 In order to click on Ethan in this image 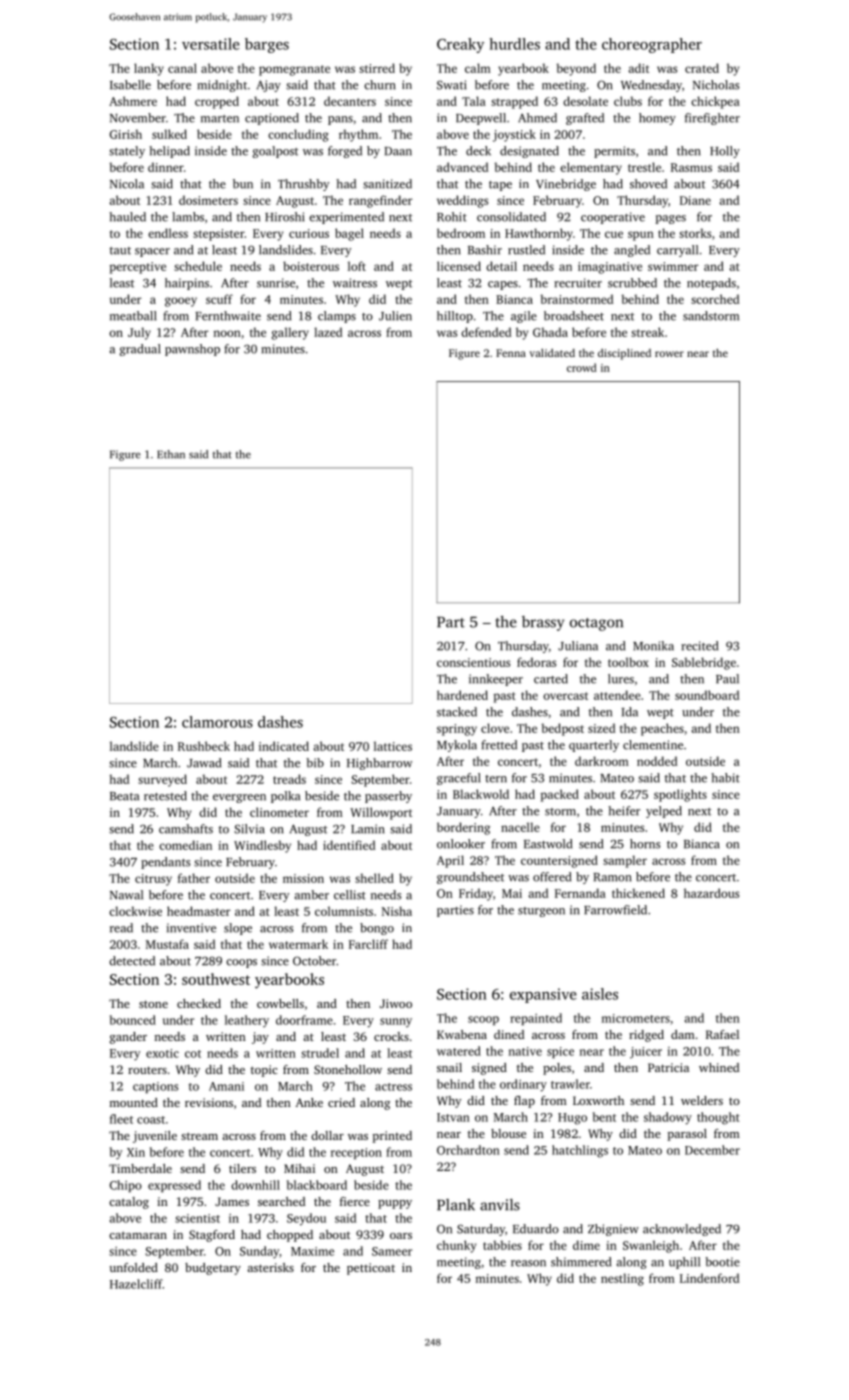, I will do `click(171, 454)`.
